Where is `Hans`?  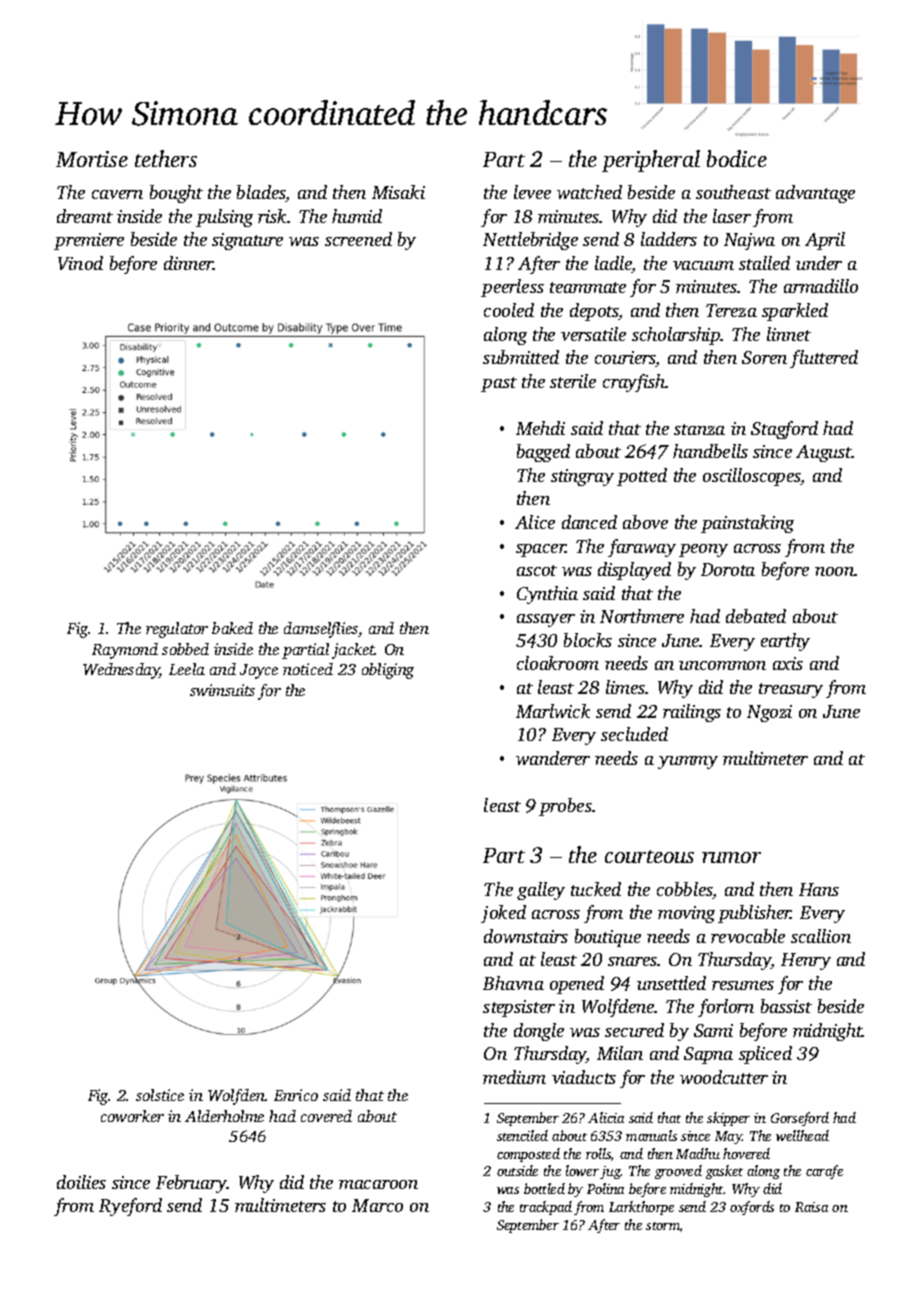 Hans is located at coordinates (819, 889).
